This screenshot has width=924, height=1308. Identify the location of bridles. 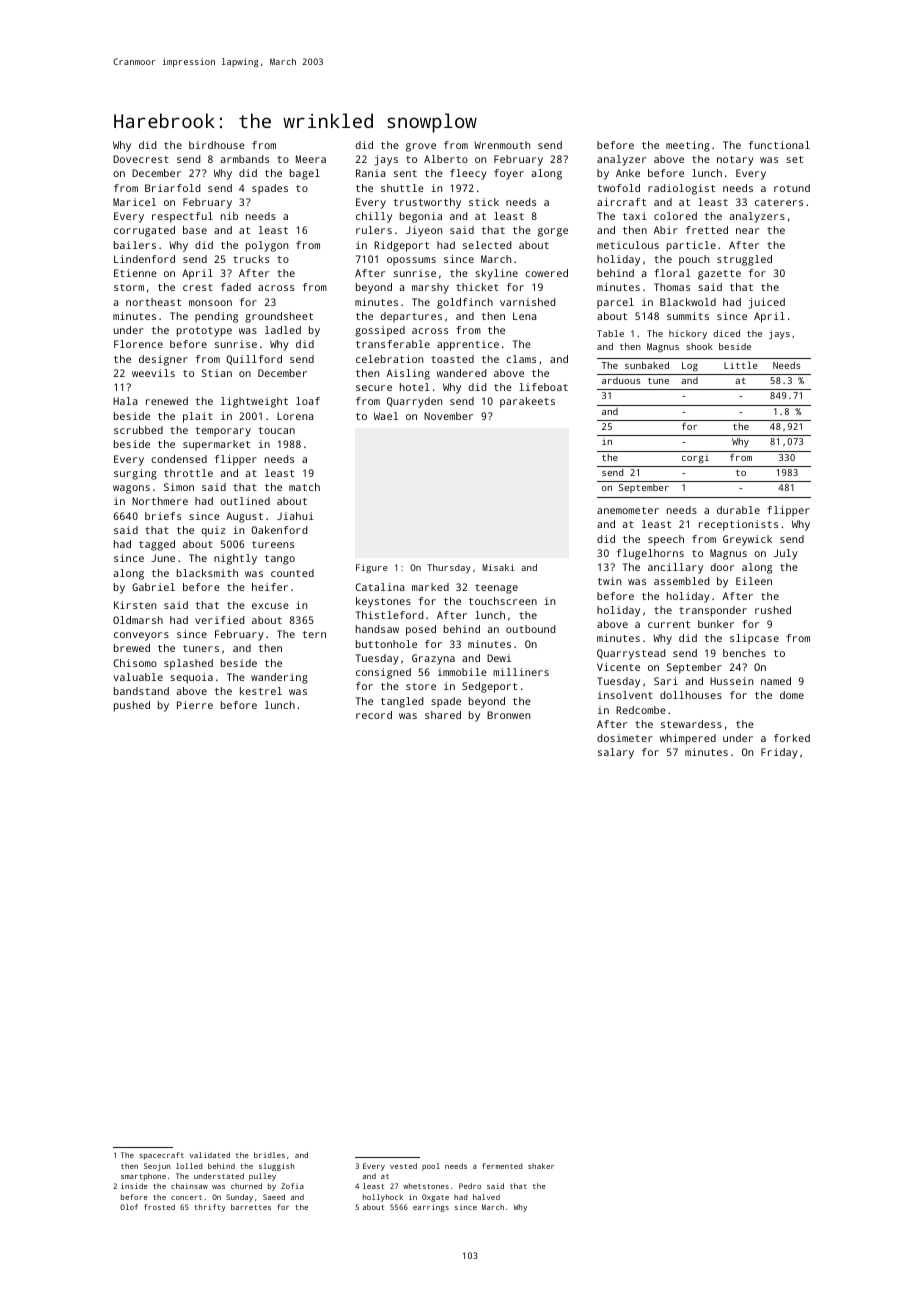
(269, 1155).
